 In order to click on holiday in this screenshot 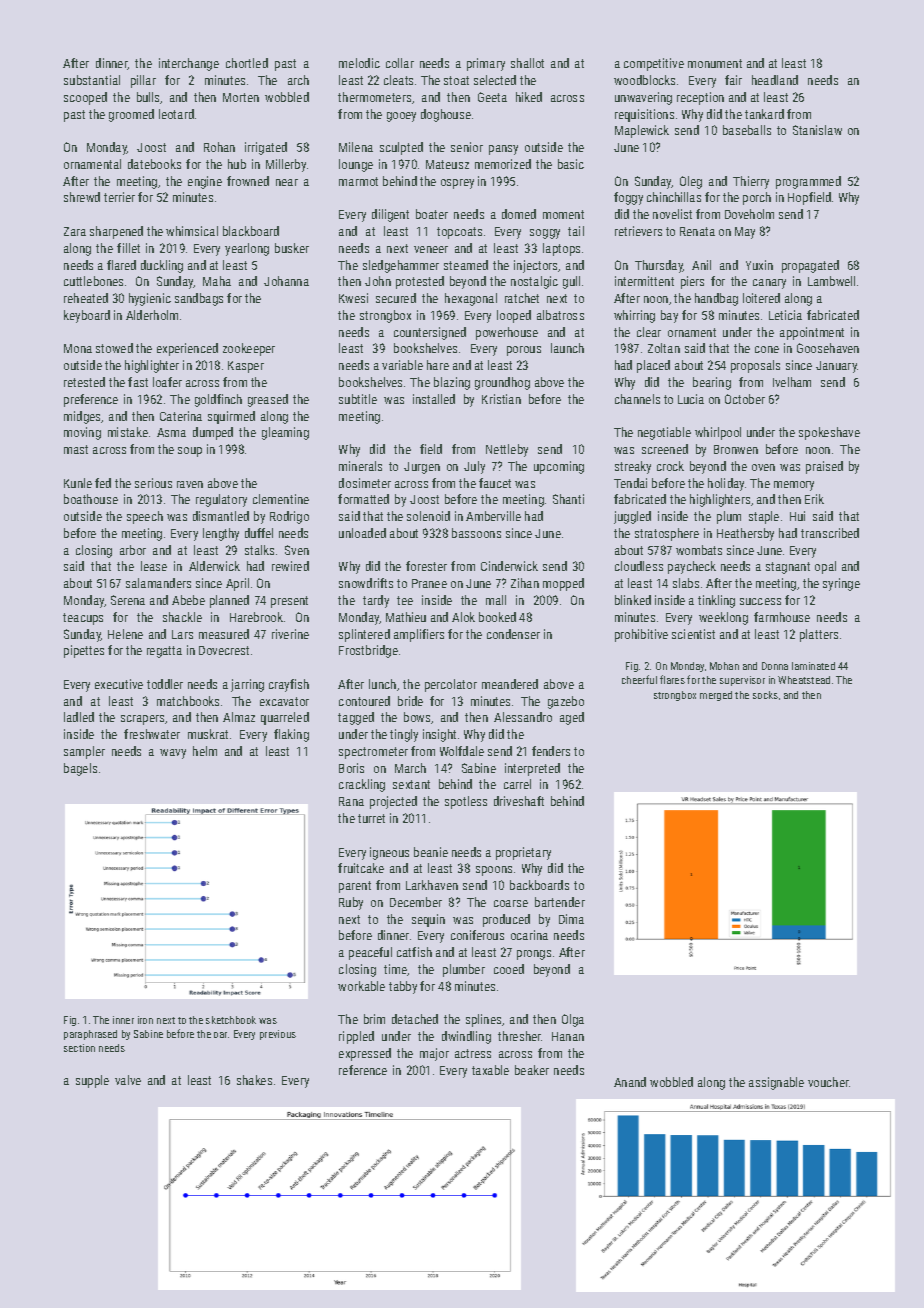, I will do `click(726, 484)`.
